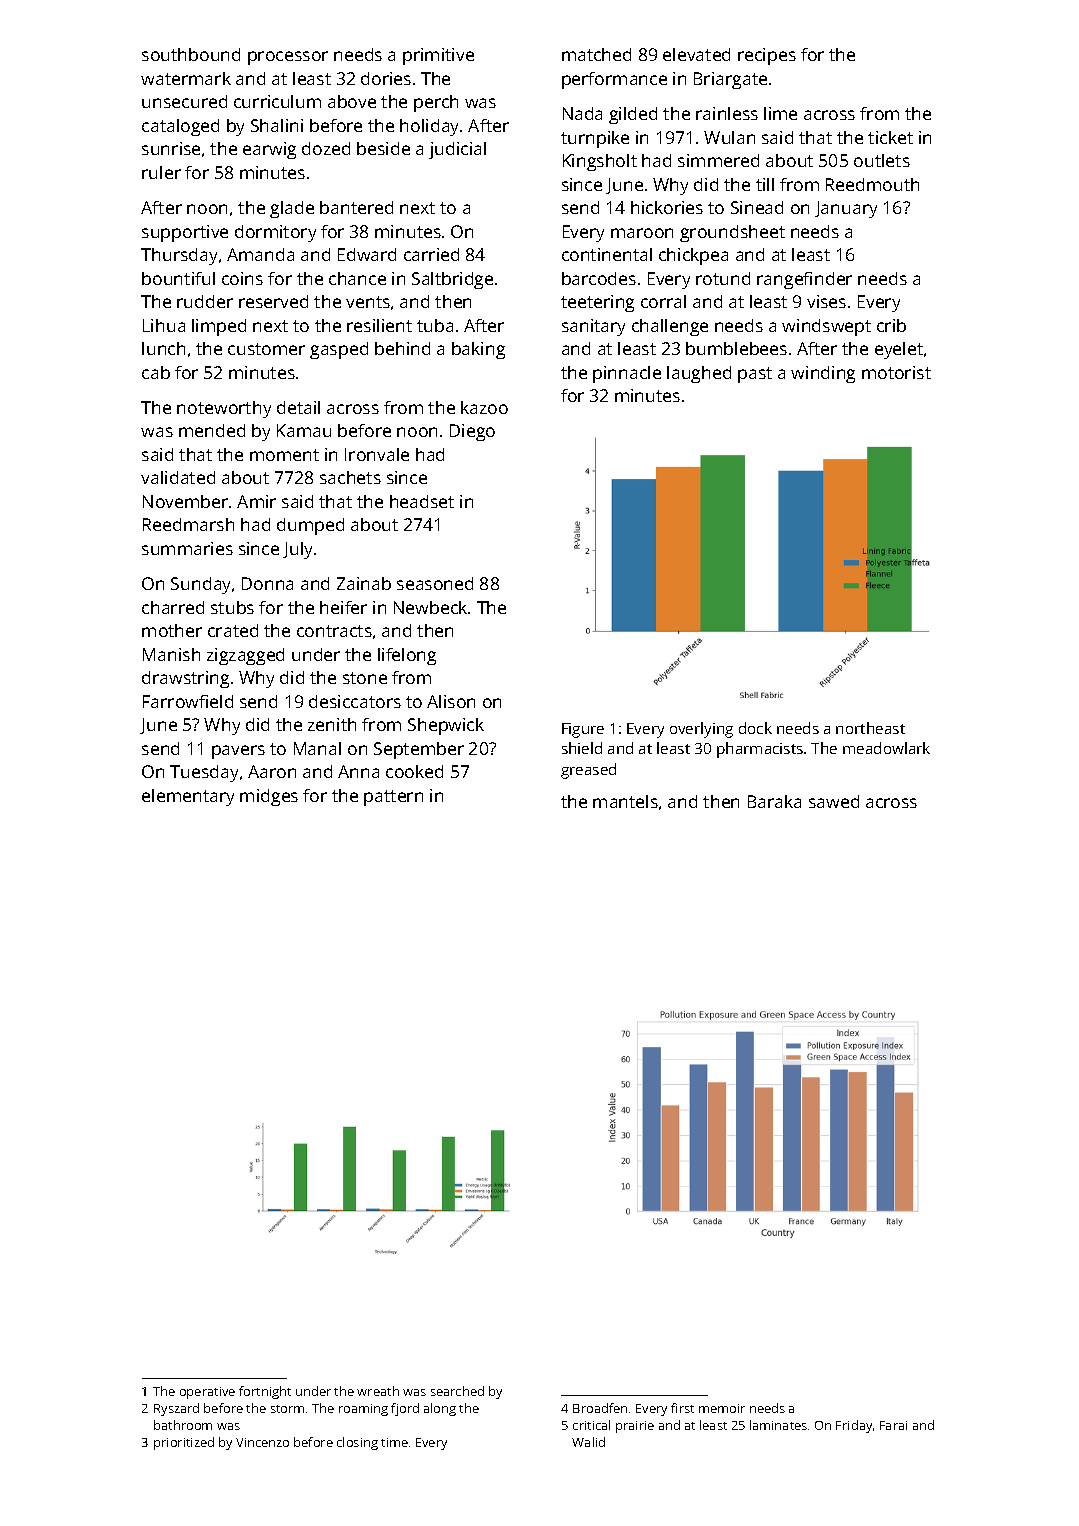 This screenshot has width=1079, height=1526. What do you see at coordinates (267, 583) in the screenshot?
I see `Donna` at bounding box center [267, 583].
